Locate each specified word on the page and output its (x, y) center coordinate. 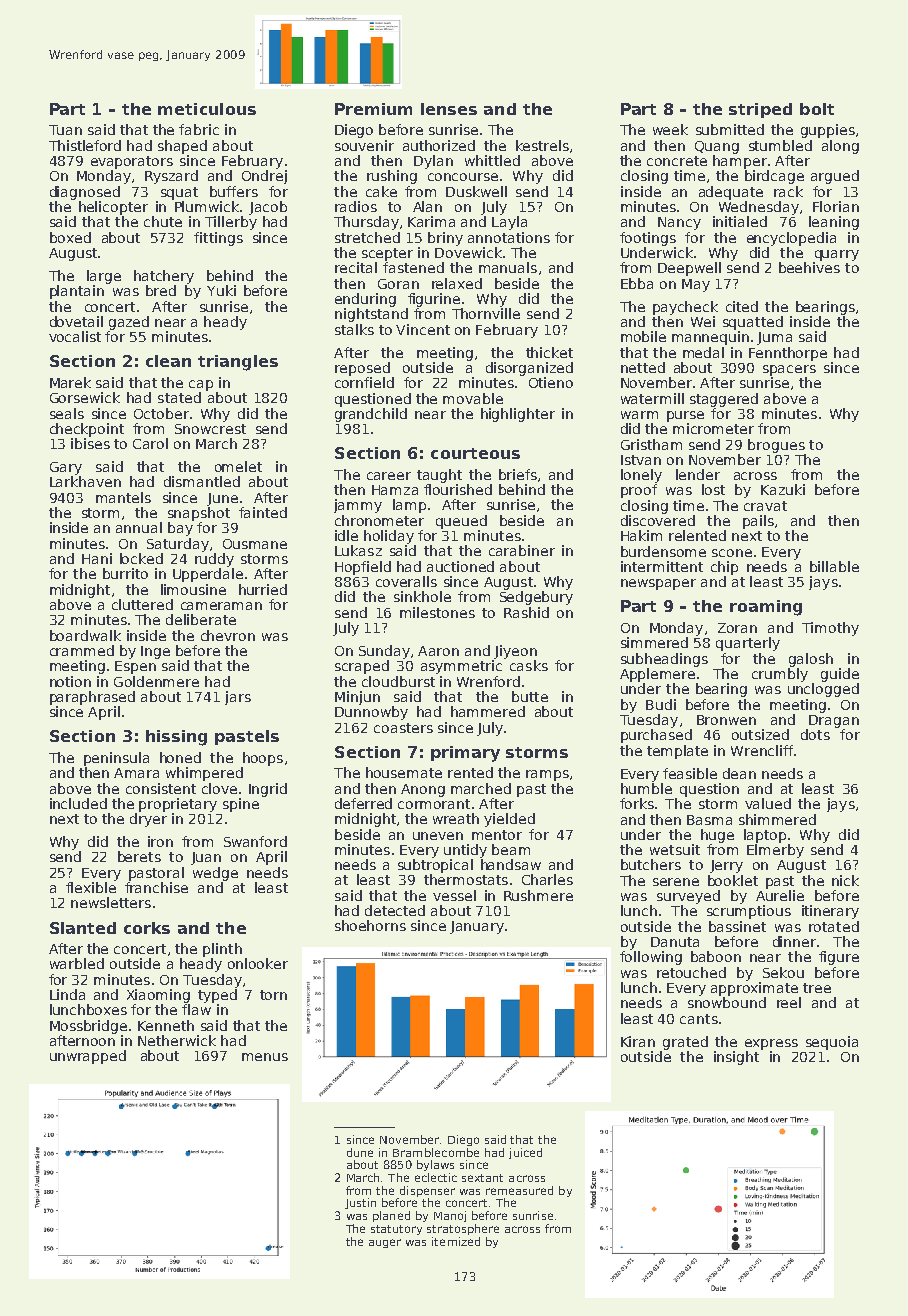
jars (238, 698)
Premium (373, 109)
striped (760, 110)
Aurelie (780, 895)
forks (637, 803)
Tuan (65, 130)
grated (685, 1043)
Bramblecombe (436, 1152)
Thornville (486, 313)
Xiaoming (158, 996)
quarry (837, 255)
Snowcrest (210, 429)
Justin (360, 1203)
